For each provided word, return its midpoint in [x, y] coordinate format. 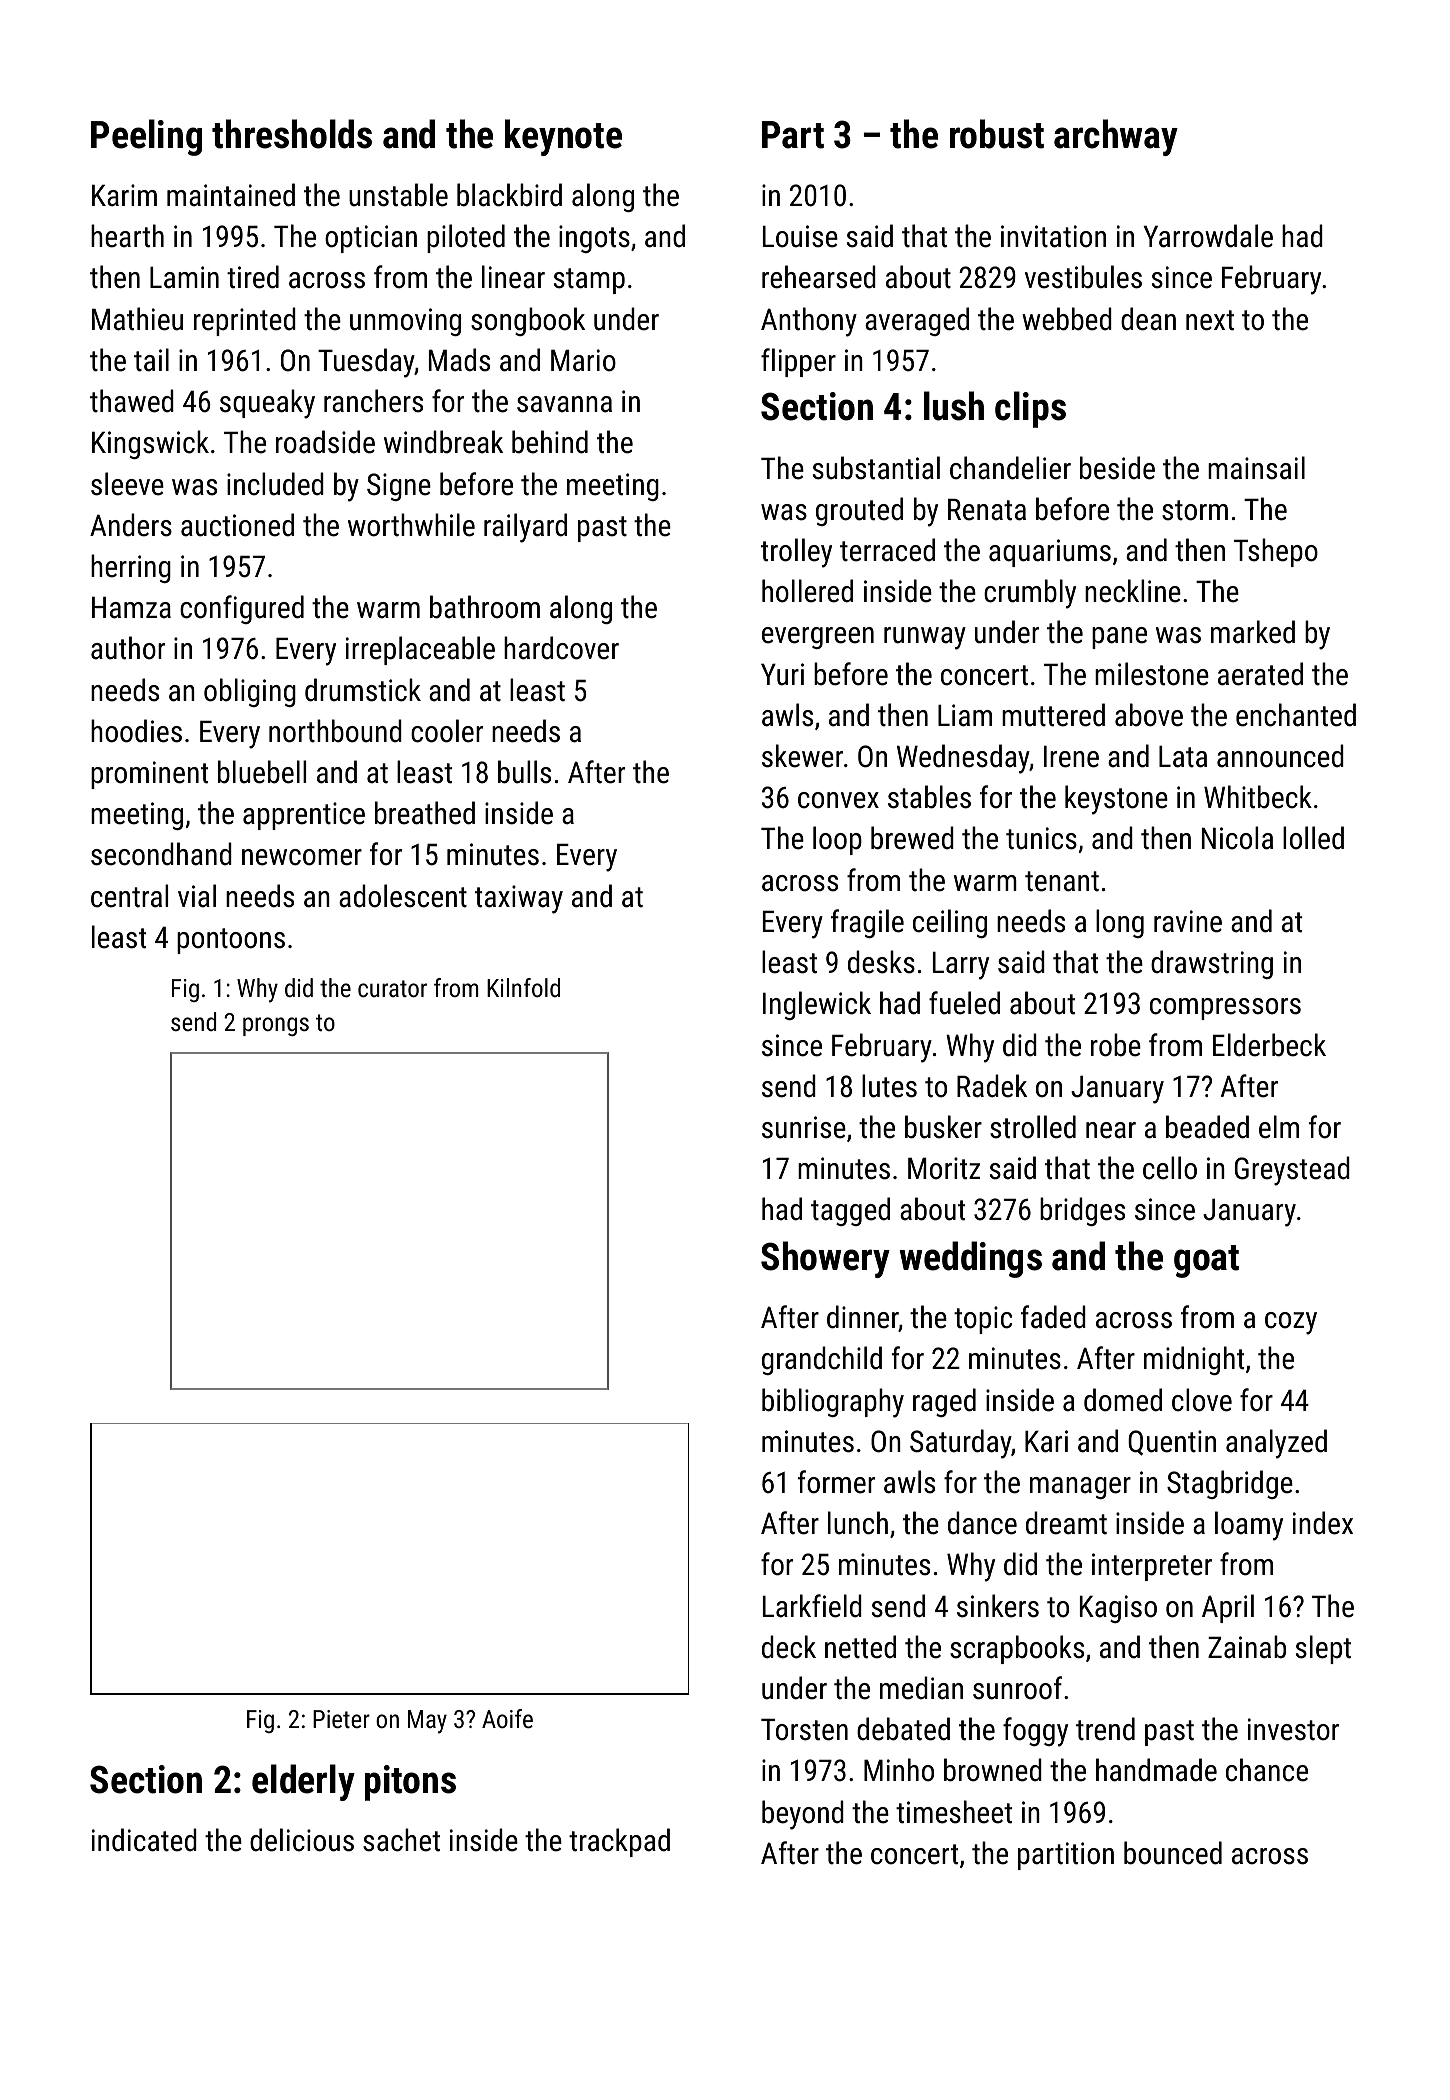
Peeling [146, 137]
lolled [1313, 838]
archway [1116, 137]
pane [1119, 638]
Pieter [341, 1719]
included [275, 484]
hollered [807, 591]
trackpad [619, 1842]
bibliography [833, 1403]
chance [1267, 1770]
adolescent [403, 896]
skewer [802, 756]
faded [1053, 1317]
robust [997, 134]
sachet [401, 1840]
